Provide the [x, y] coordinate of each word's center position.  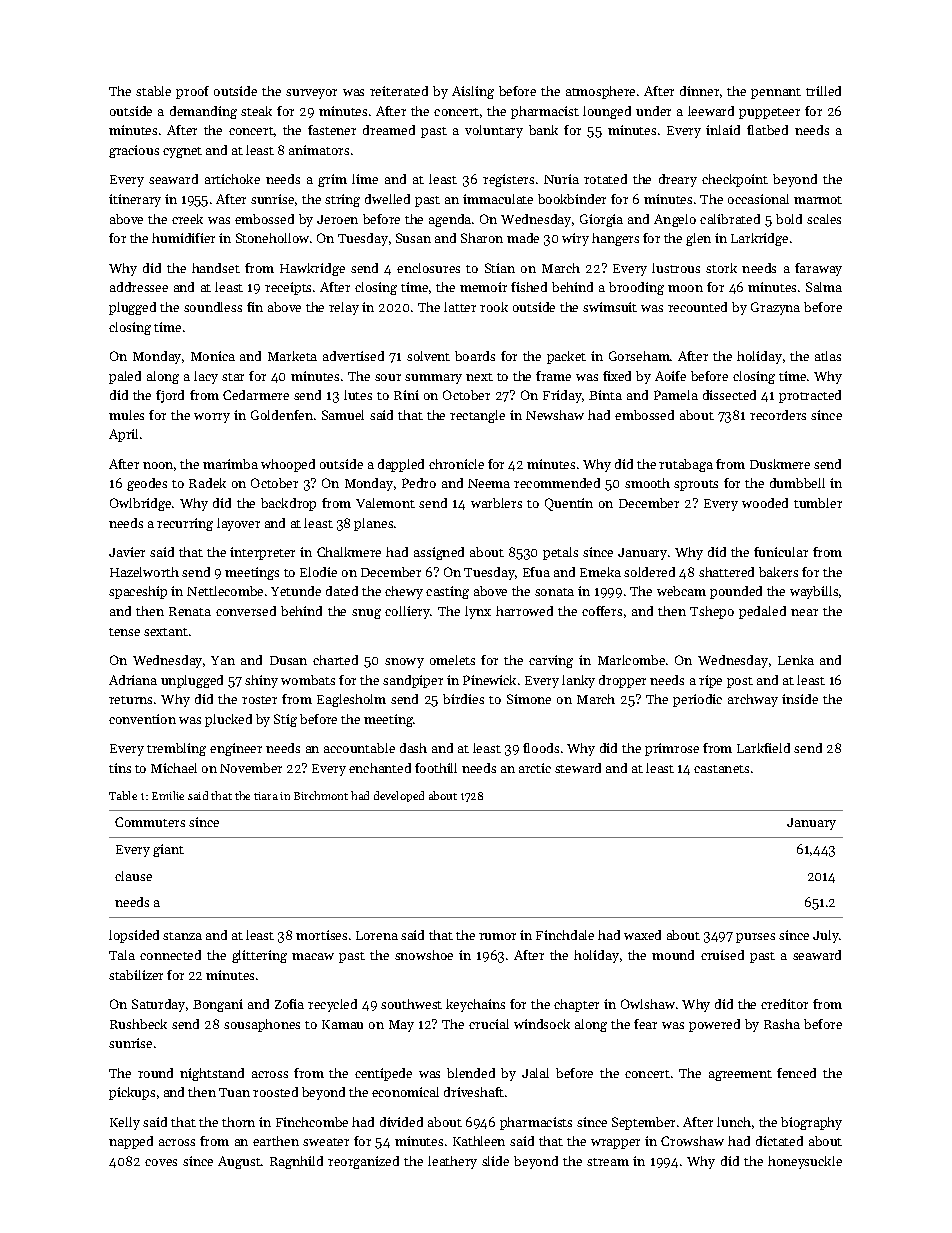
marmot [818, 200]
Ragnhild [296, 1162]
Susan [413, 238]
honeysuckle [805, 1162]
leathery [452, 1162]
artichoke [232, 179]
